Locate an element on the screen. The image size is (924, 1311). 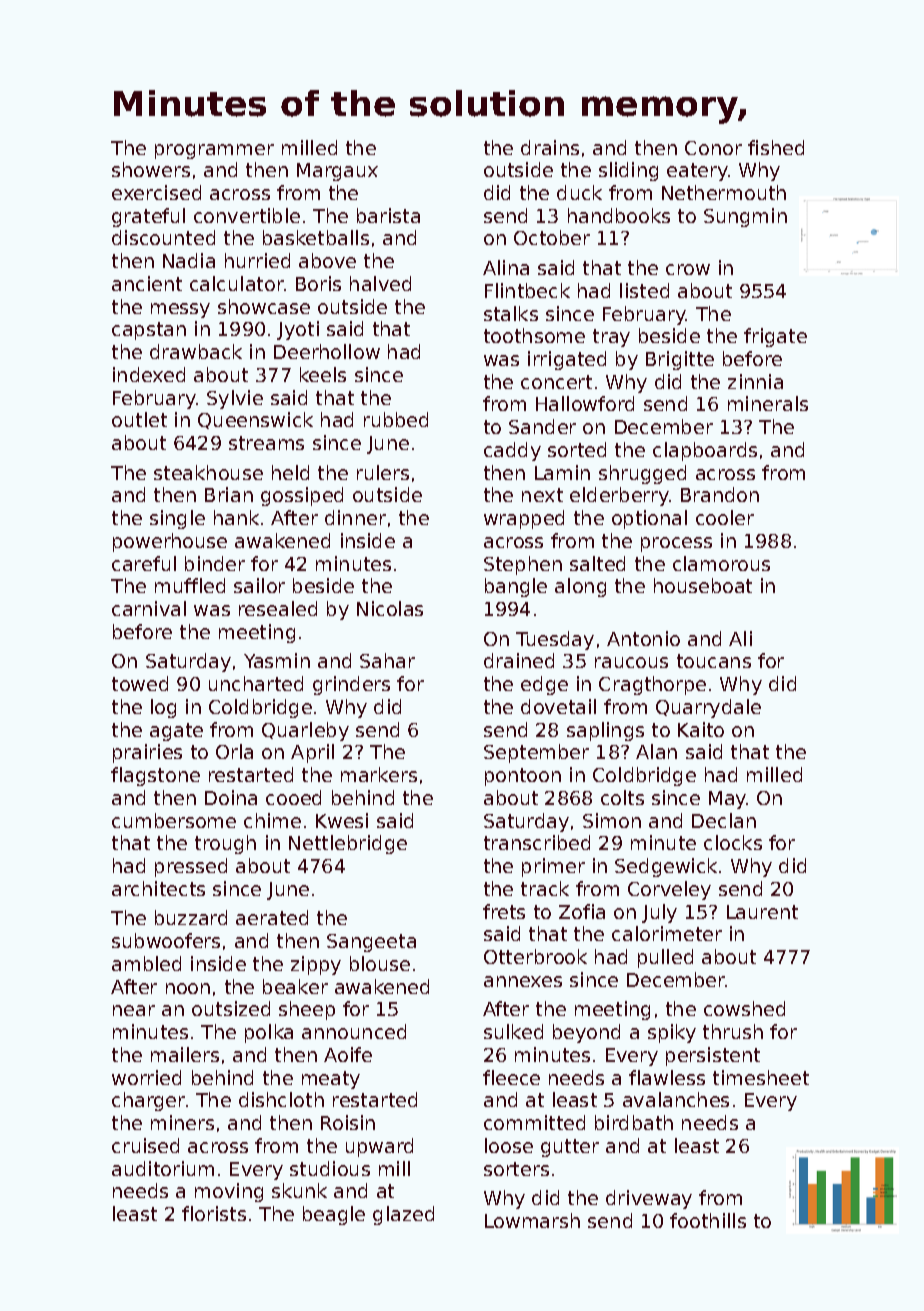
crow is located at coordinates (688, 269).
